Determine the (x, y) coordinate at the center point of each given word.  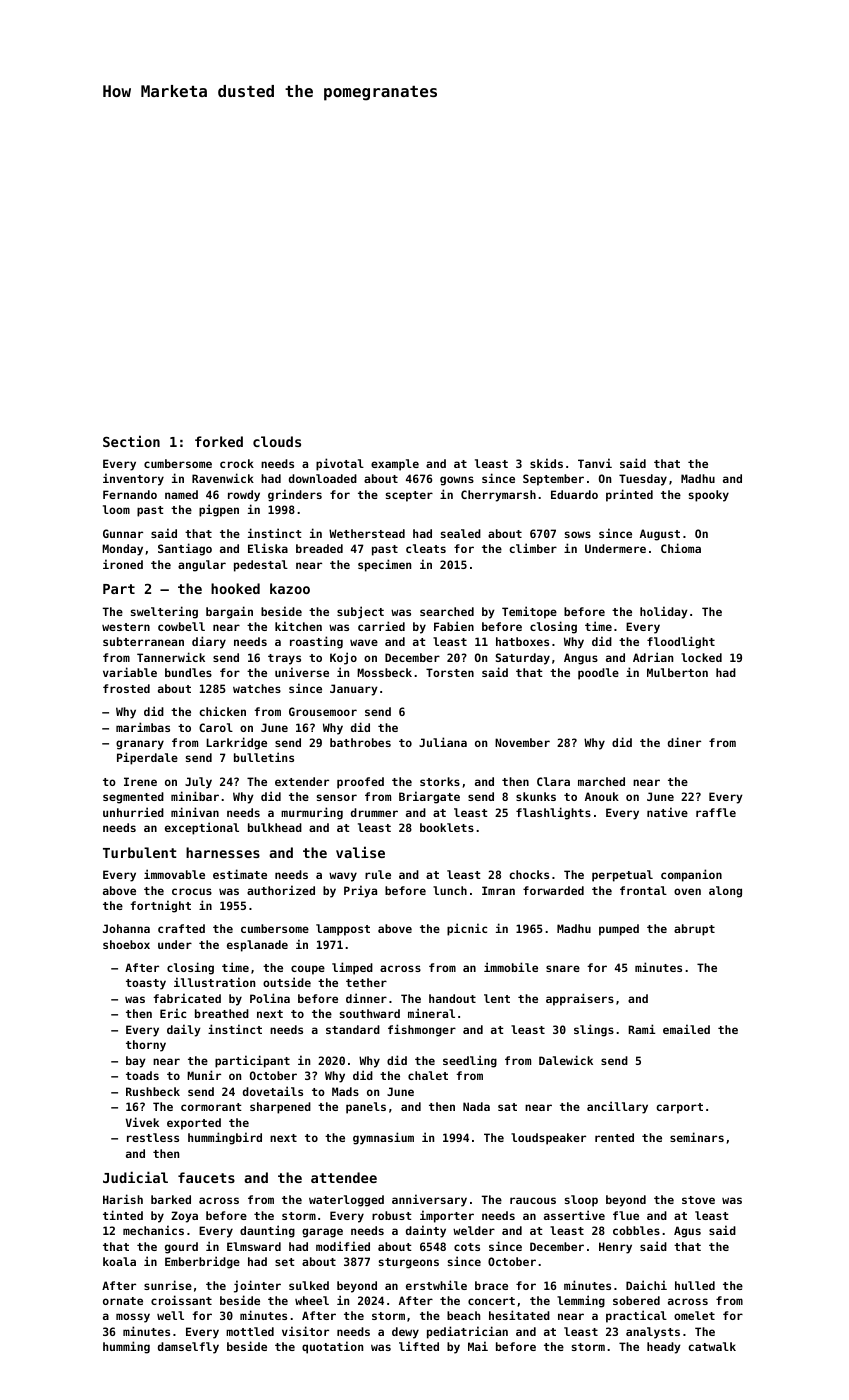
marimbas (143, 727)
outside (287, 982)
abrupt (694, 930)
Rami (642, 1029)
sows (577, 534)
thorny (146, 1046)
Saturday (523, 659)
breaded (319, 548)
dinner (366, 998)
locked (701, 657)
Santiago (185, 549)
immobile (511, 967)
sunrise (168, 1285)
